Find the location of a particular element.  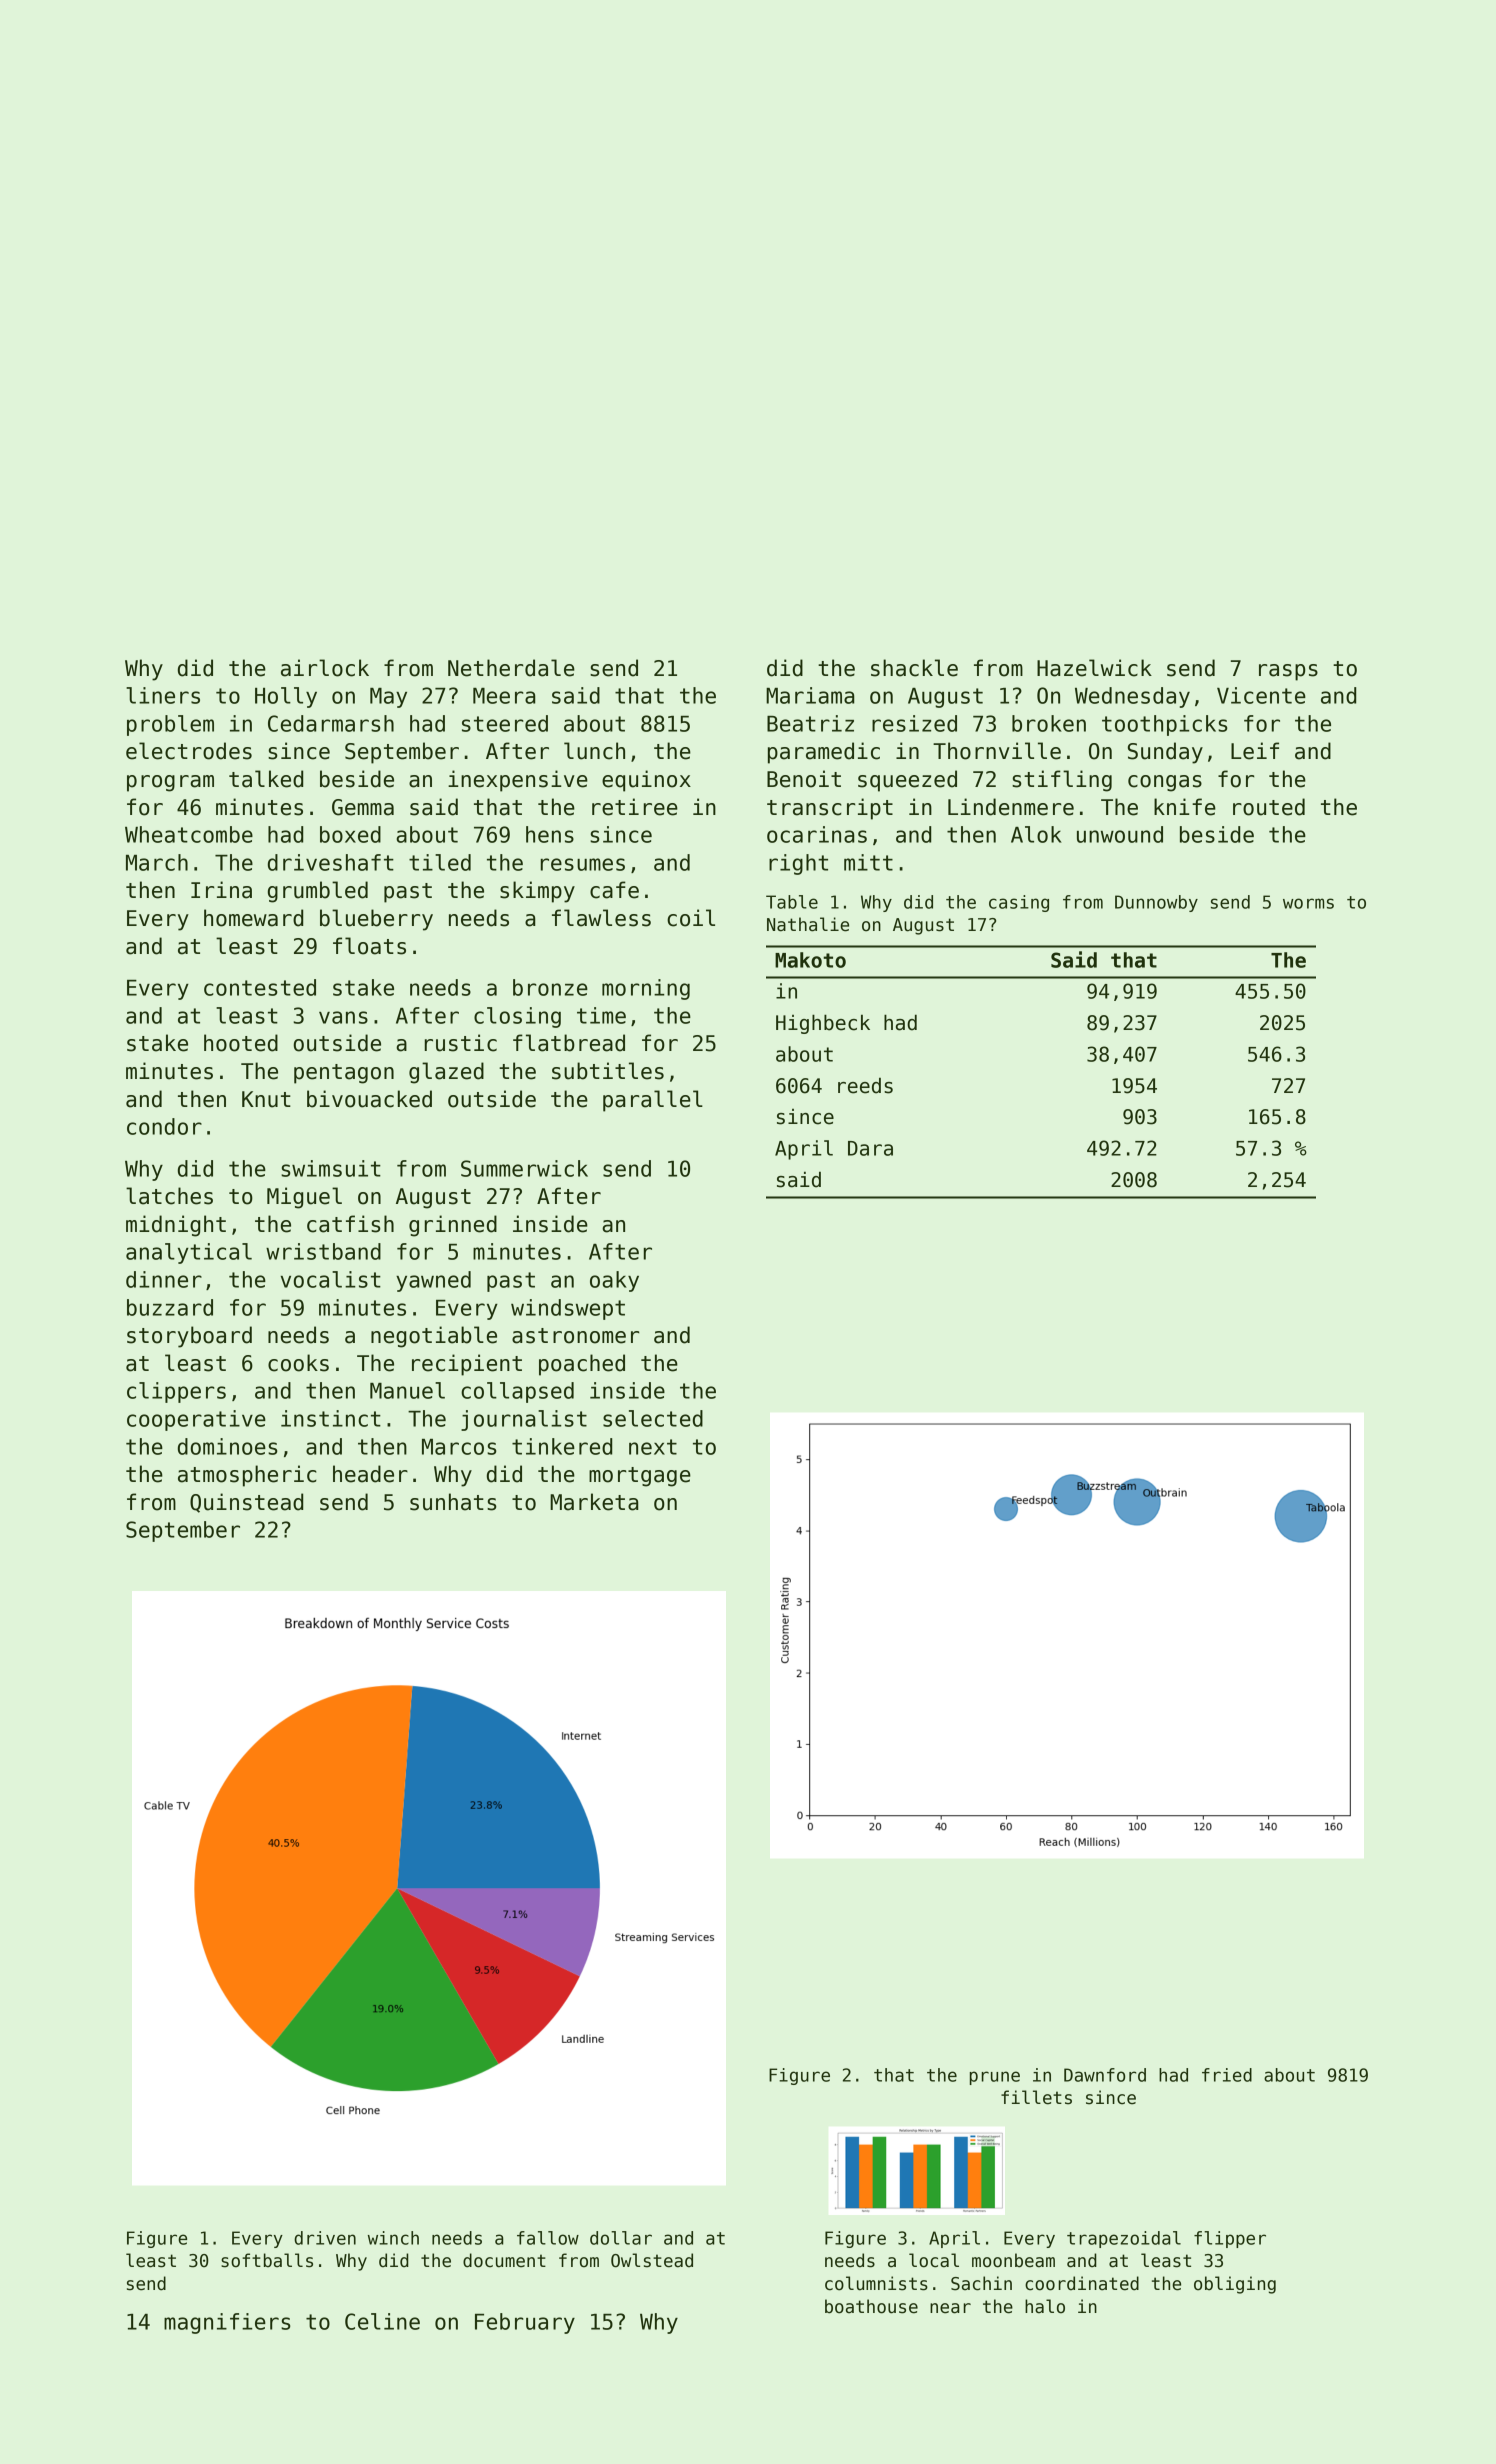

airlock is located at coordinates (325, 668).
